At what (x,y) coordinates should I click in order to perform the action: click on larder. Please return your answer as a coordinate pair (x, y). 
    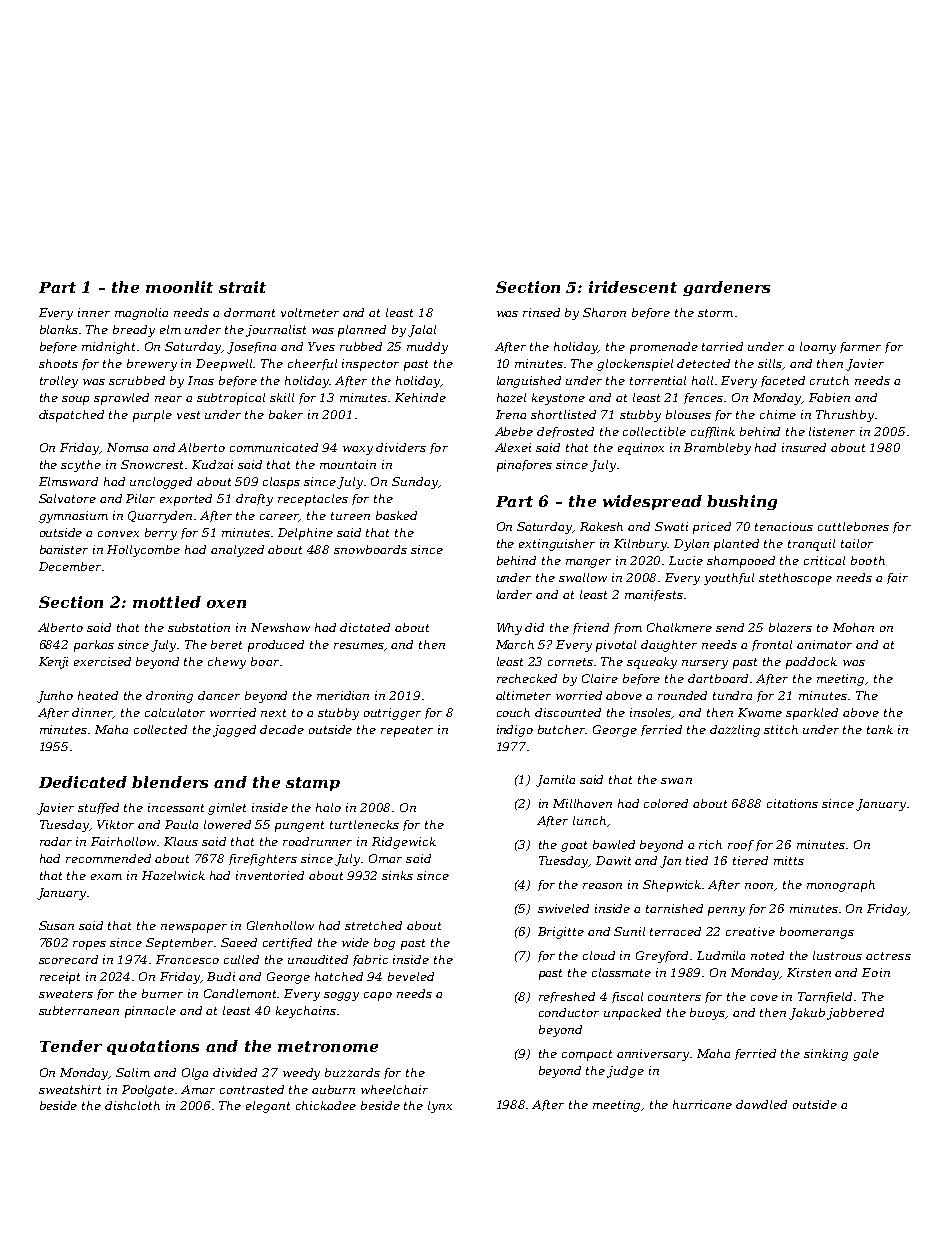
    Looking at the image, I should click on (514, 594).
